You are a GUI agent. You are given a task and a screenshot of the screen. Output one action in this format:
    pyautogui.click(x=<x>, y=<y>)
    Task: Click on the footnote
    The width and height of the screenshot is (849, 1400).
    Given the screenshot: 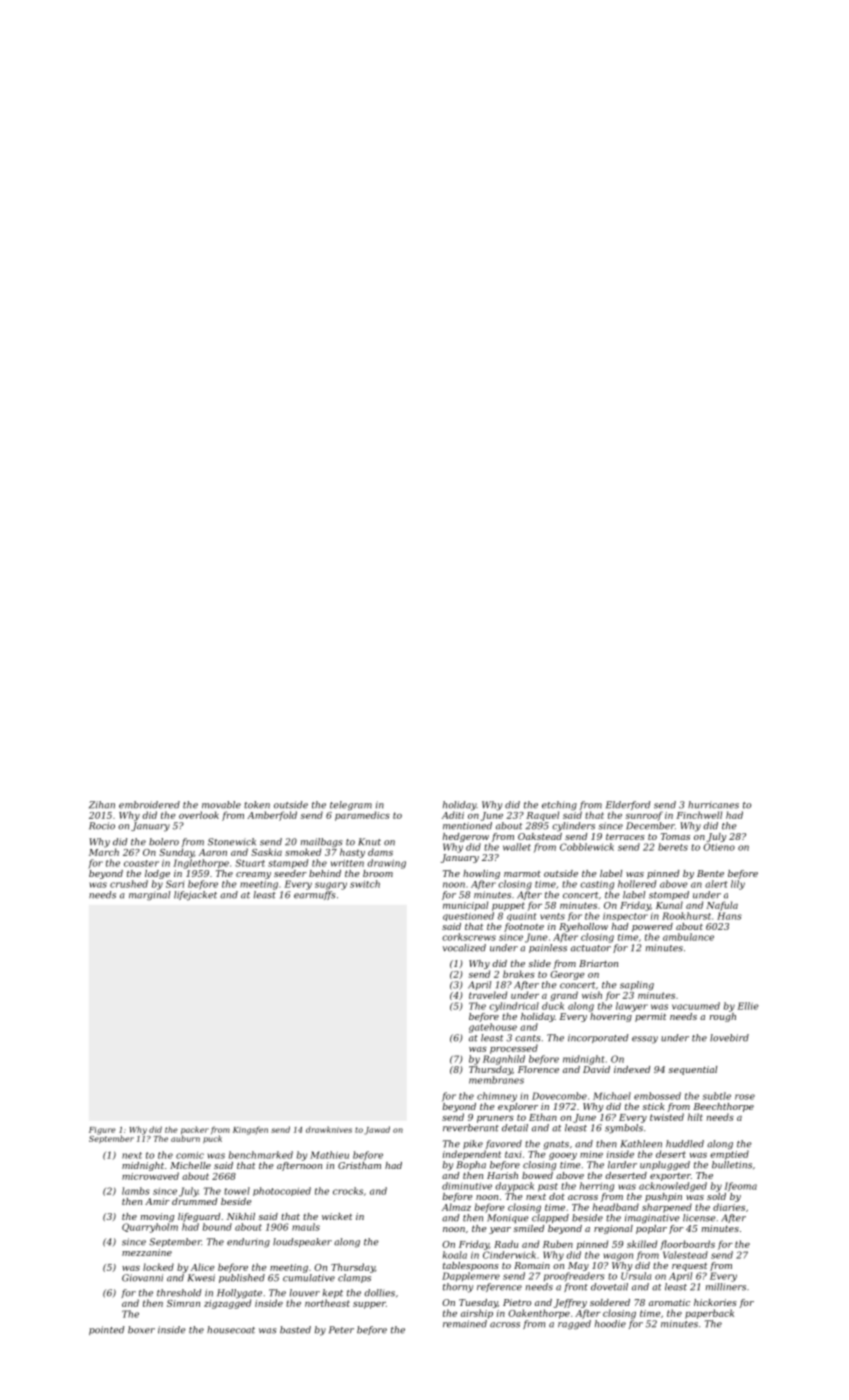 What is the action you would take?
    pyautogui.click(x=524, y=927)
